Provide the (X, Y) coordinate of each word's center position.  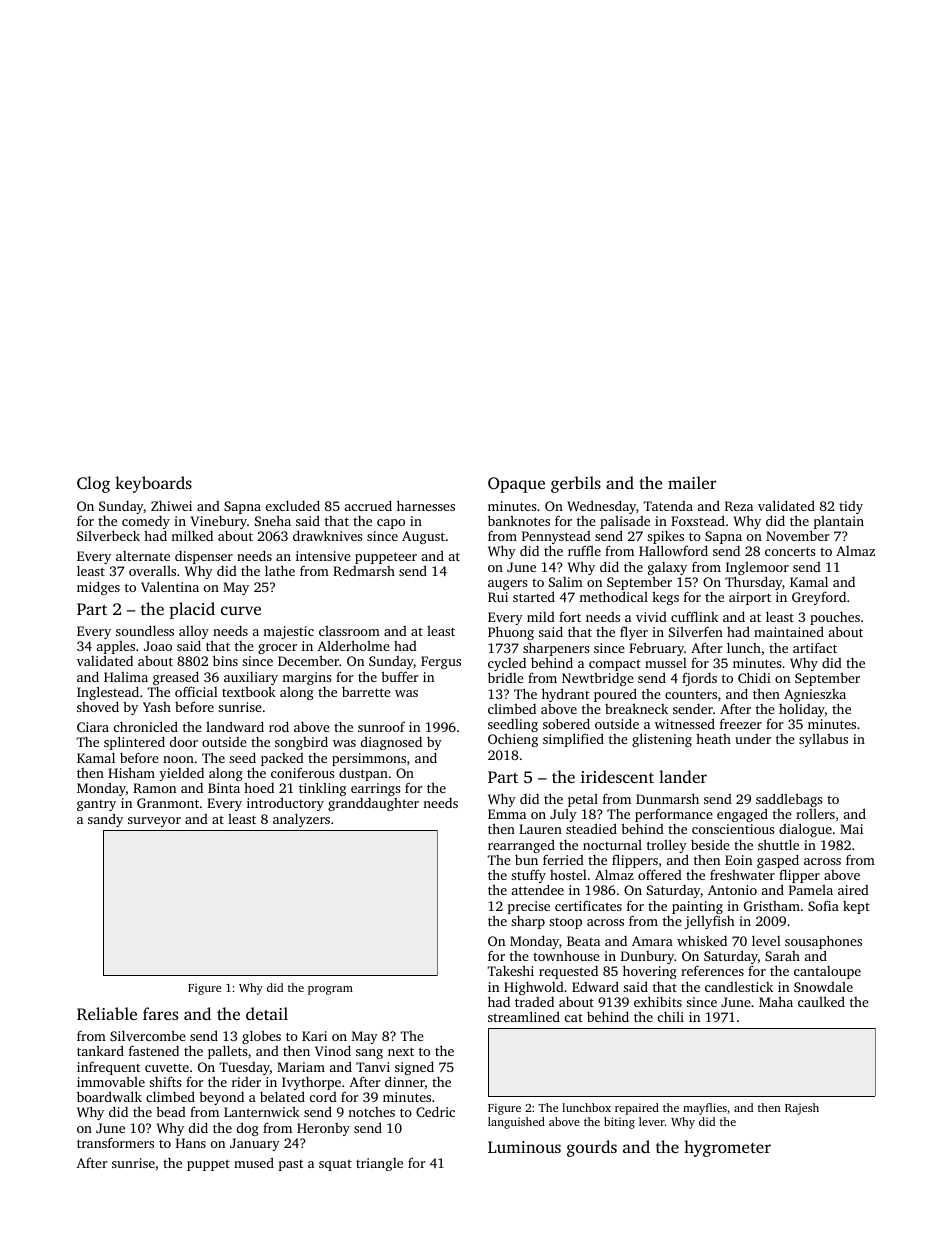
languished (516, 1123)
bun (526, 860)
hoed (259, 787)
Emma (507, 814)
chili (671, 1017)
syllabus (823, 740)
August (423, 537)
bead (171, 1111)
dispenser (204, 557)
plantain (839, 522)
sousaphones (823, 942)
